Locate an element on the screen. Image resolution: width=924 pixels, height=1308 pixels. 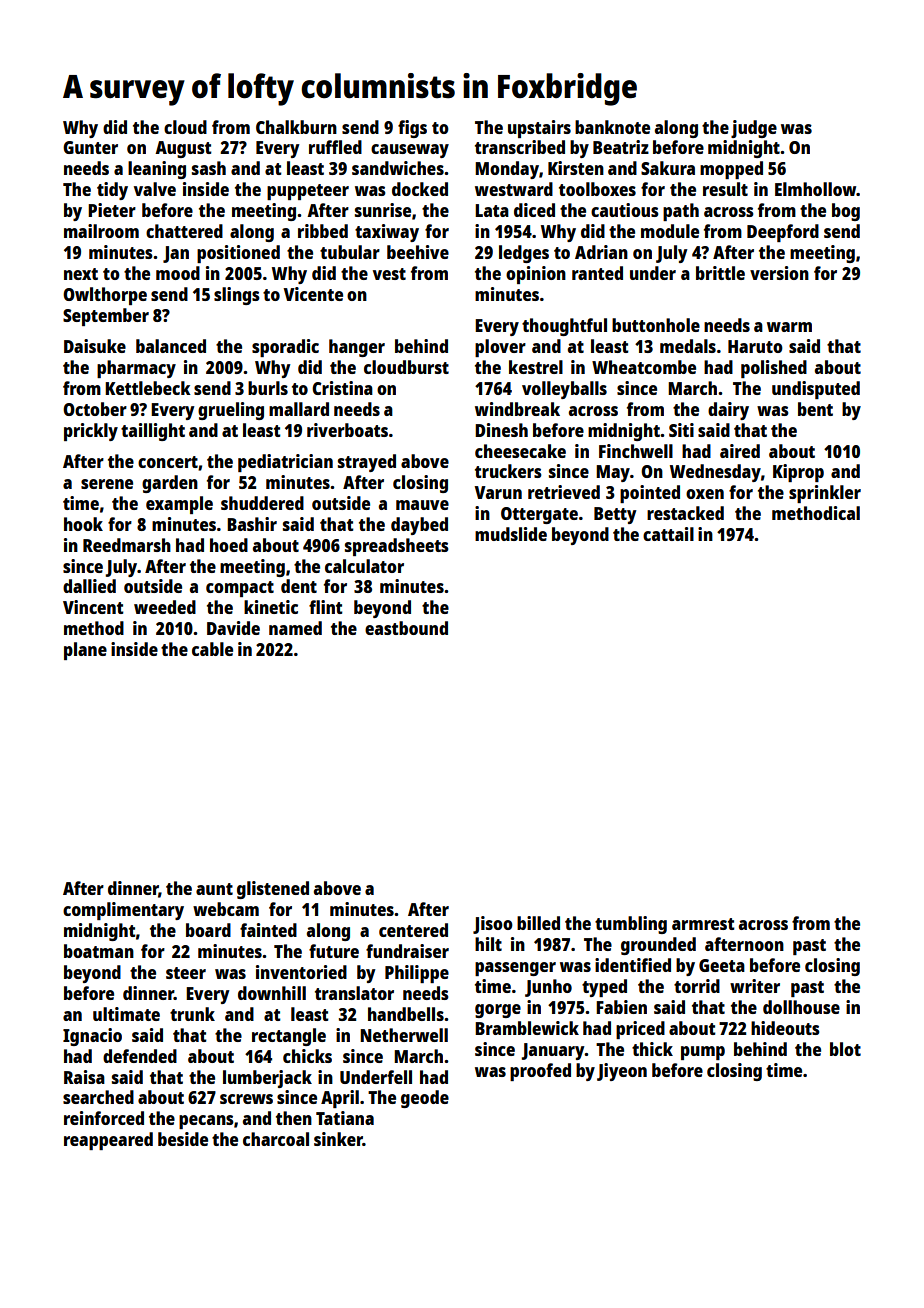
Chalkburn is located at coordinates (296, 127).
